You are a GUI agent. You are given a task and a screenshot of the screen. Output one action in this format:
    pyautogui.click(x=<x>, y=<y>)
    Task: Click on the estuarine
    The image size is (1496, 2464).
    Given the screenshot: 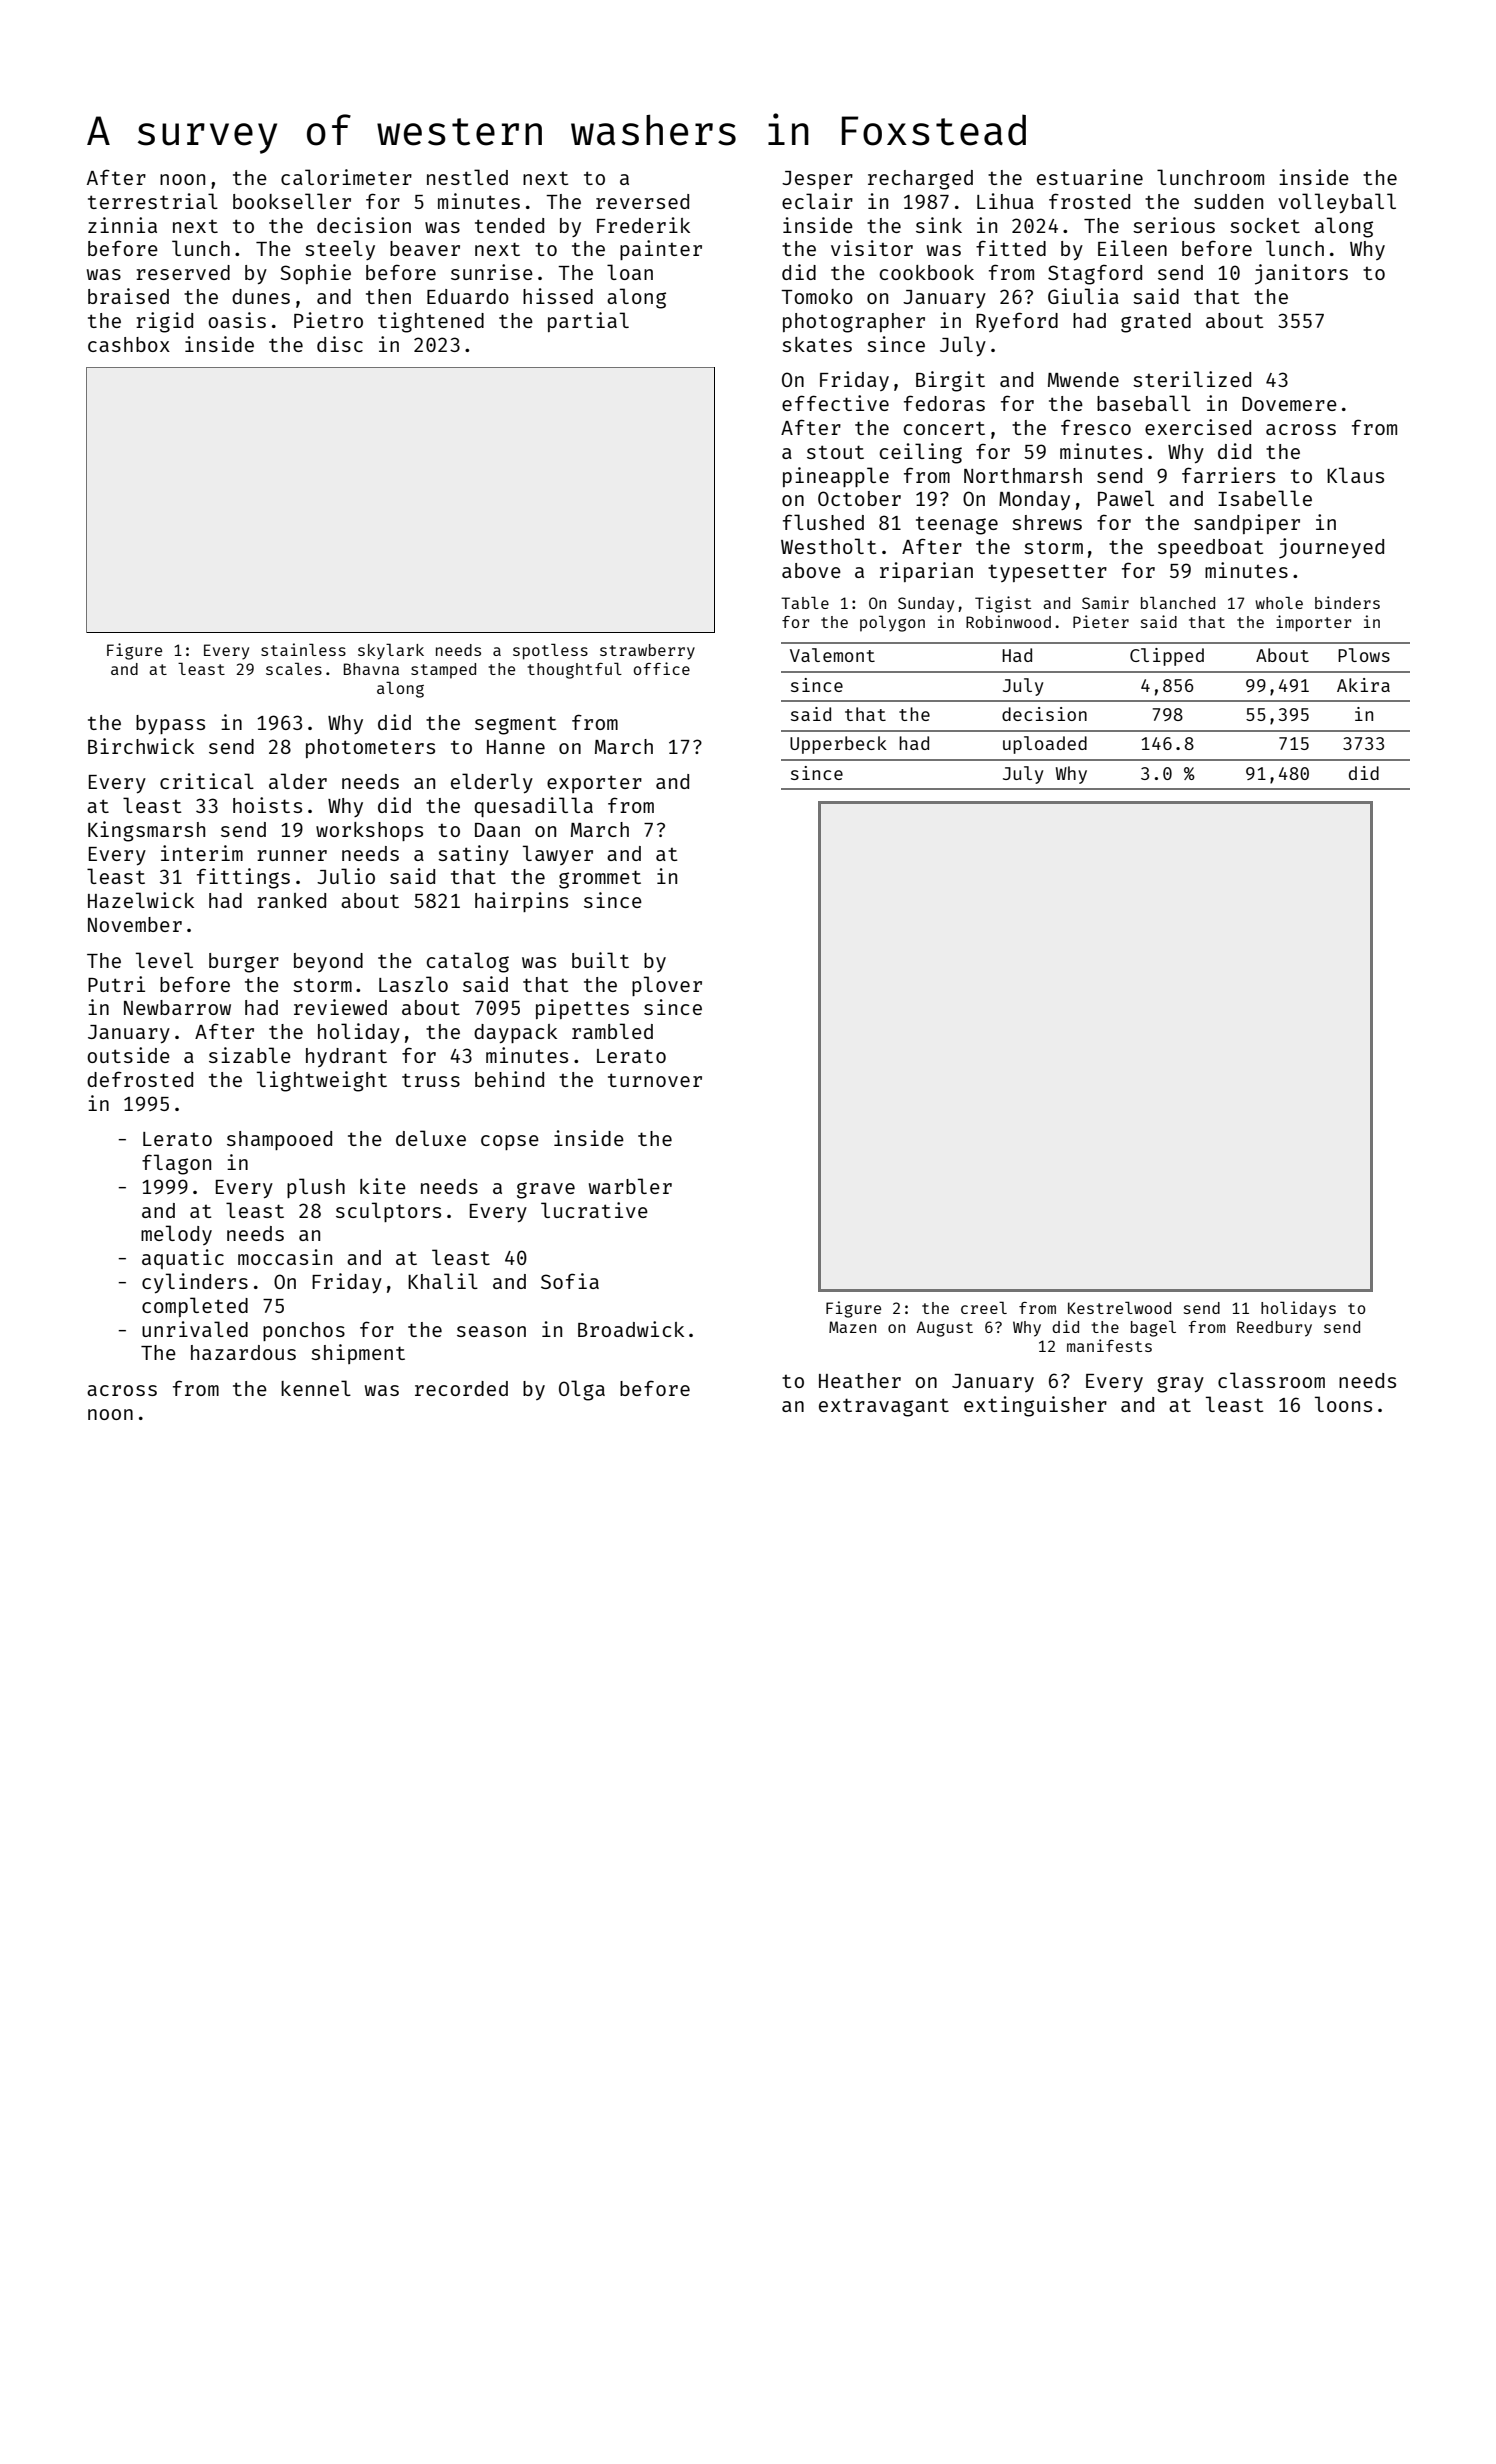 What is the action you would take?
    pyautogui.click(x=1090, y=177)
